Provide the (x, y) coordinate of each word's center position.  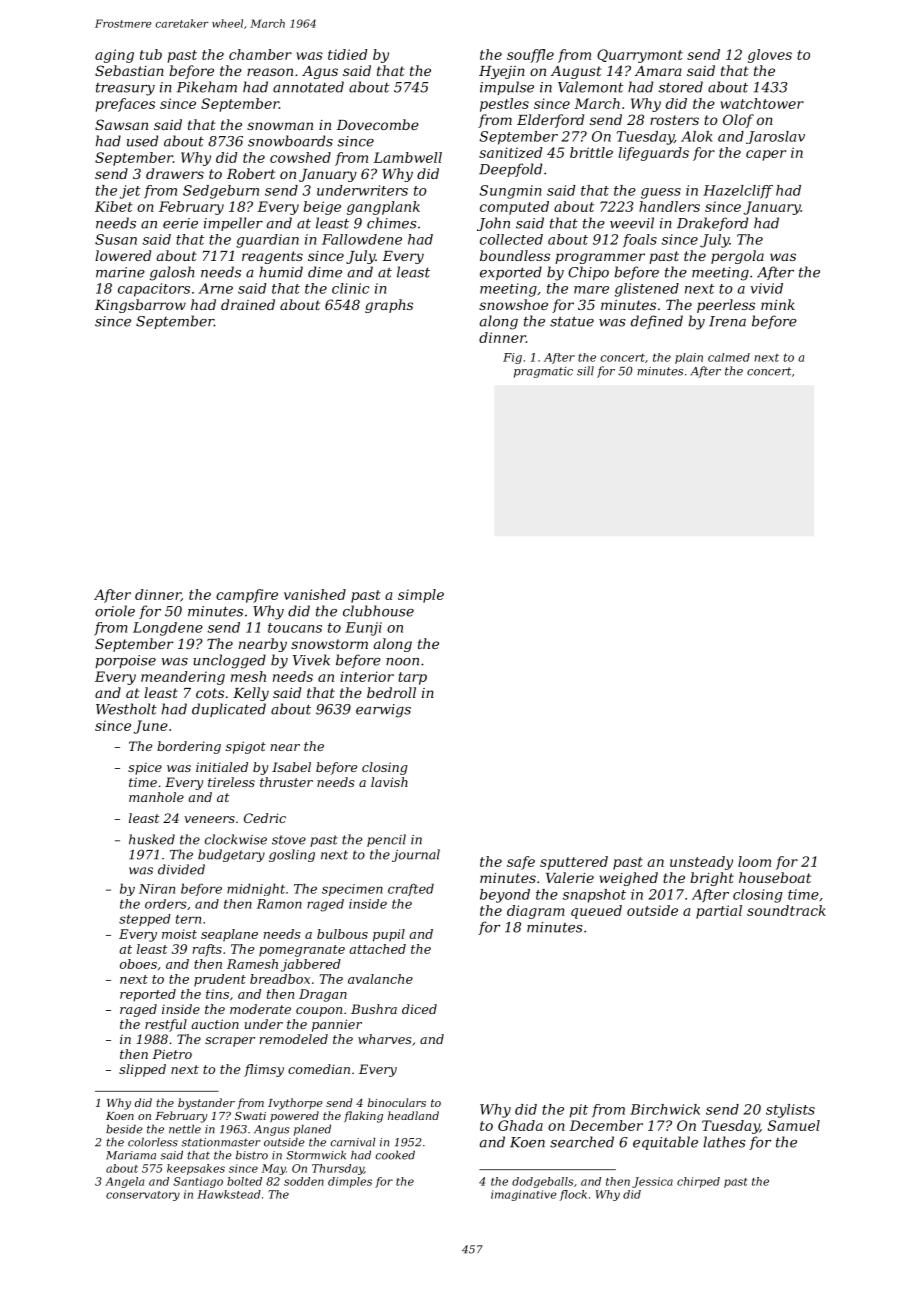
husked (152, 839)
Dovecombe (377, 124)
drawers (175, 173)
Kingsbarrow (140, 306)
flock (573, 1195)
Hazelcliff (738, 192)
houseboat (775, 877)
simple (421, 596)
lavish (389, 782)
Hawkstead (229, 1194)
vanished (315, 594)
